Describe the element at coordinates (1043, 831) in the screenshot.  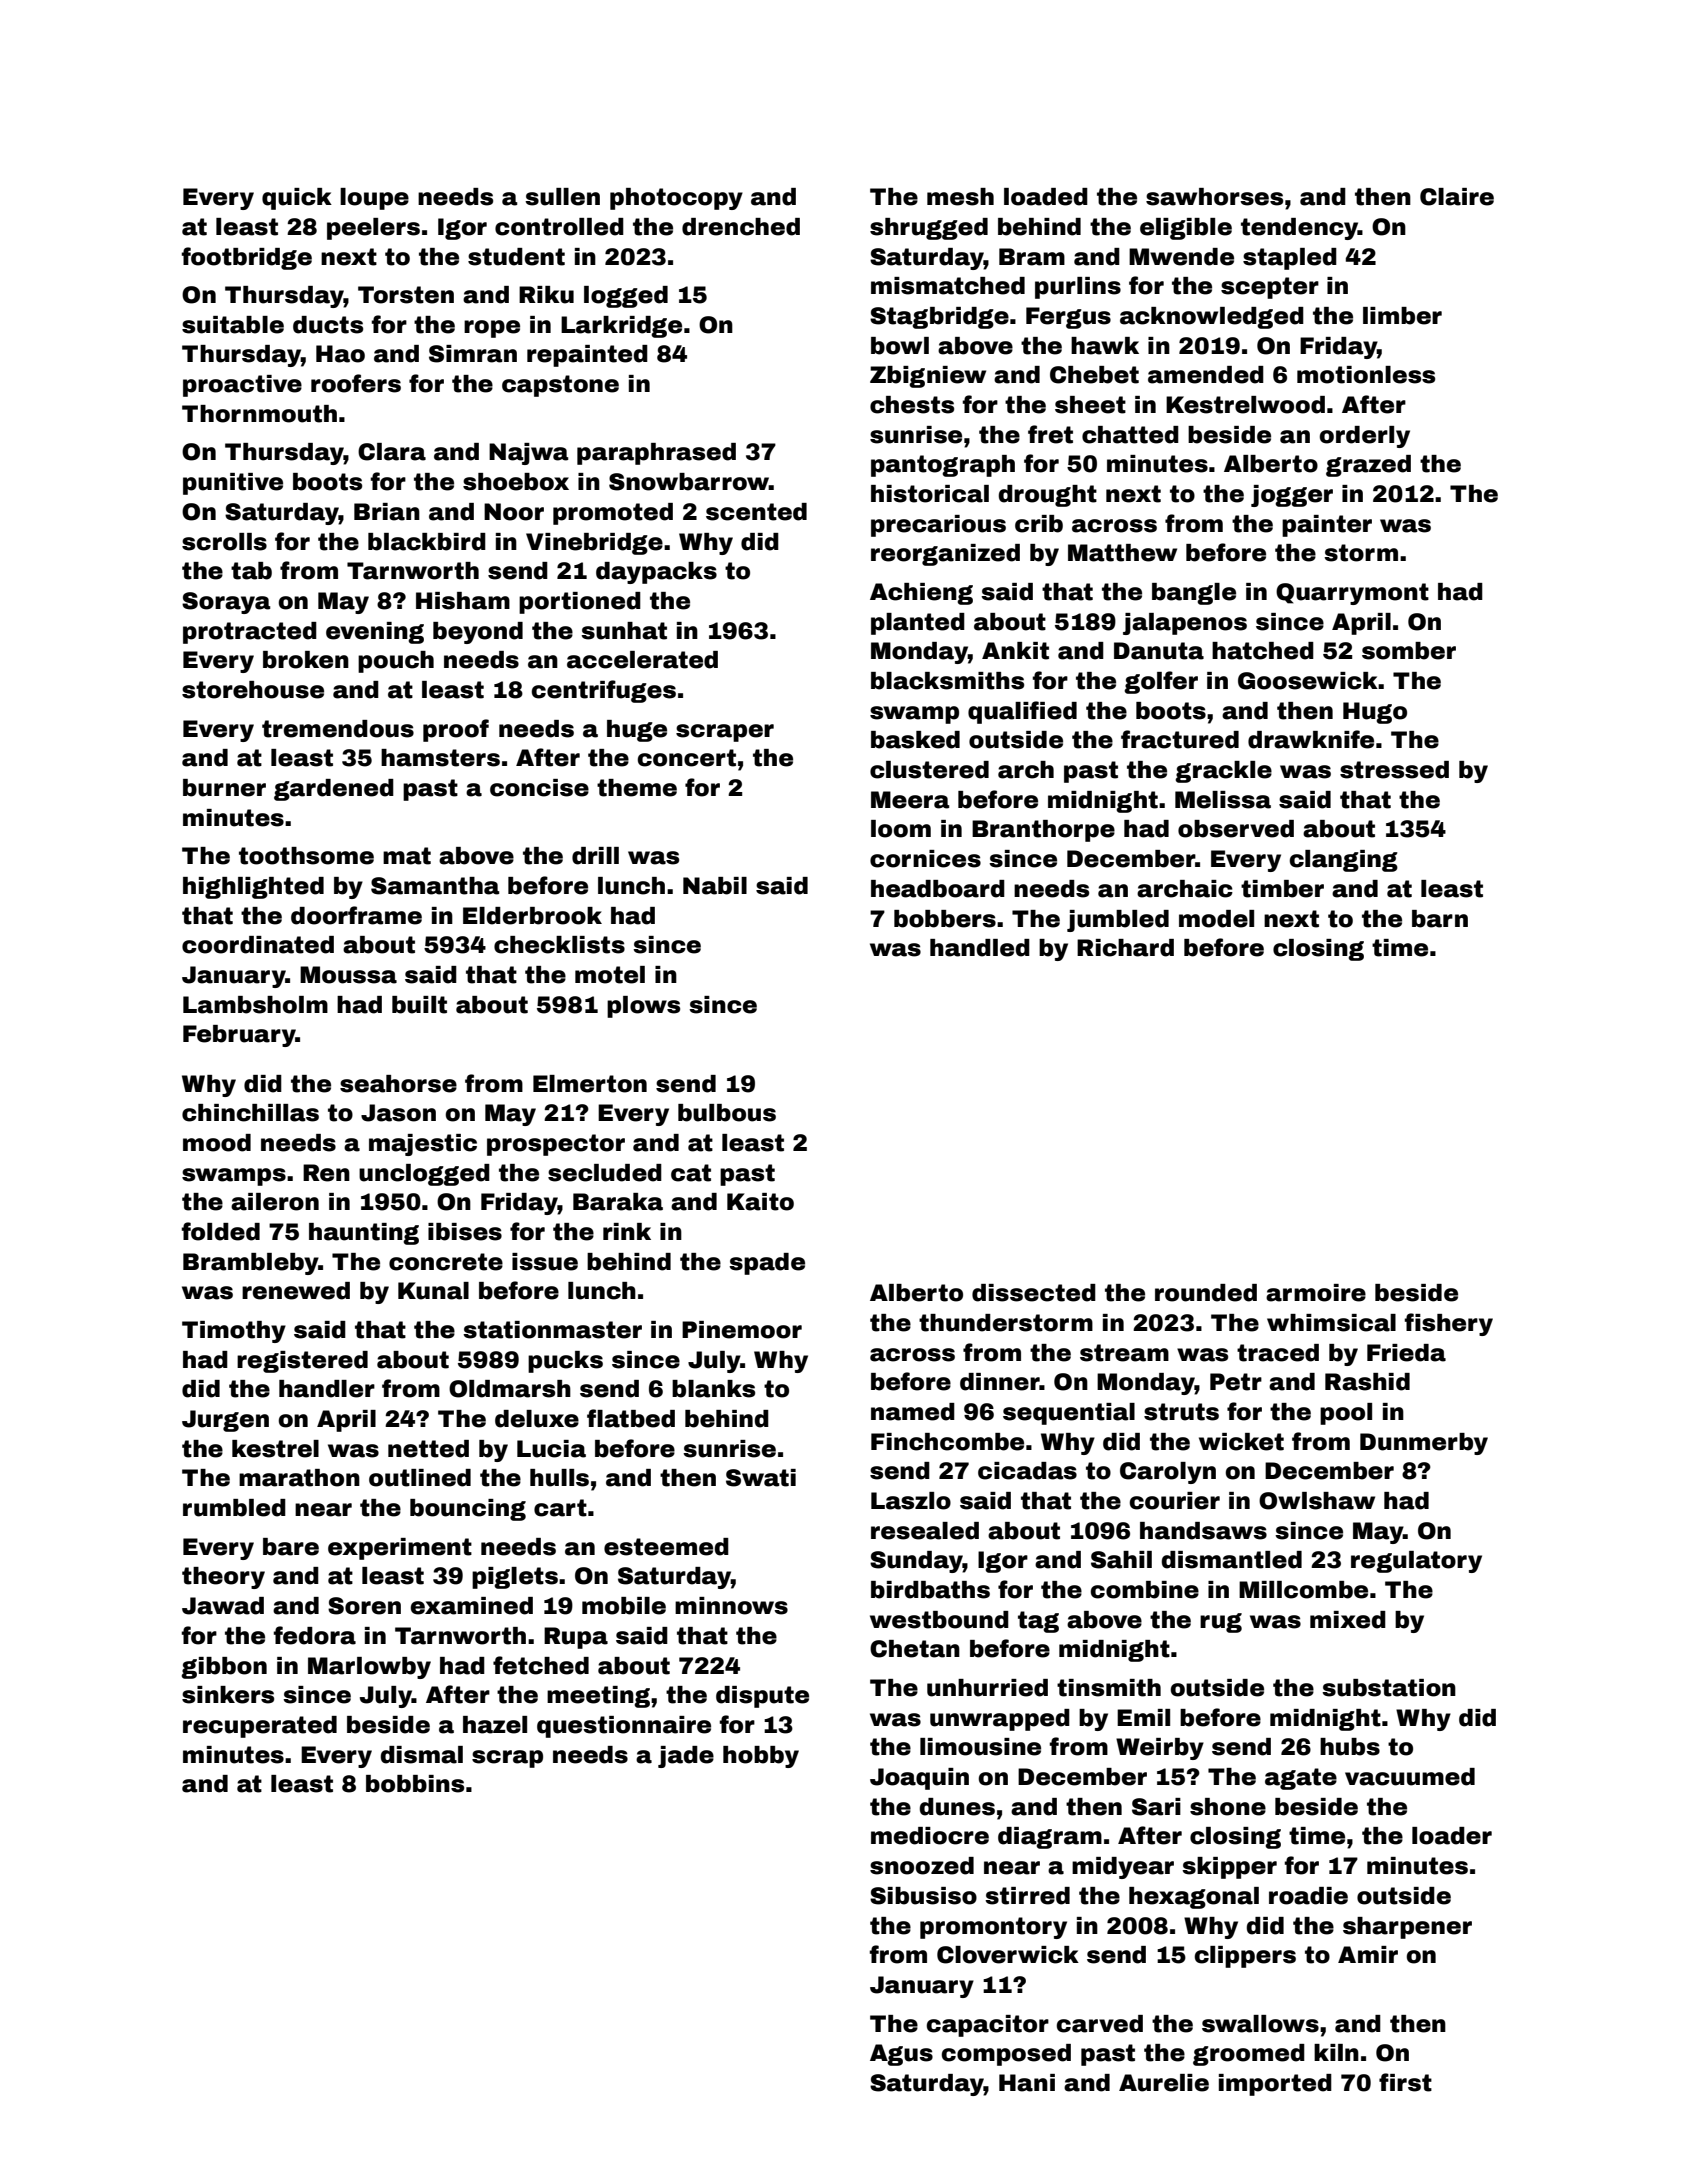
I see `Branthorpe` at that location.
